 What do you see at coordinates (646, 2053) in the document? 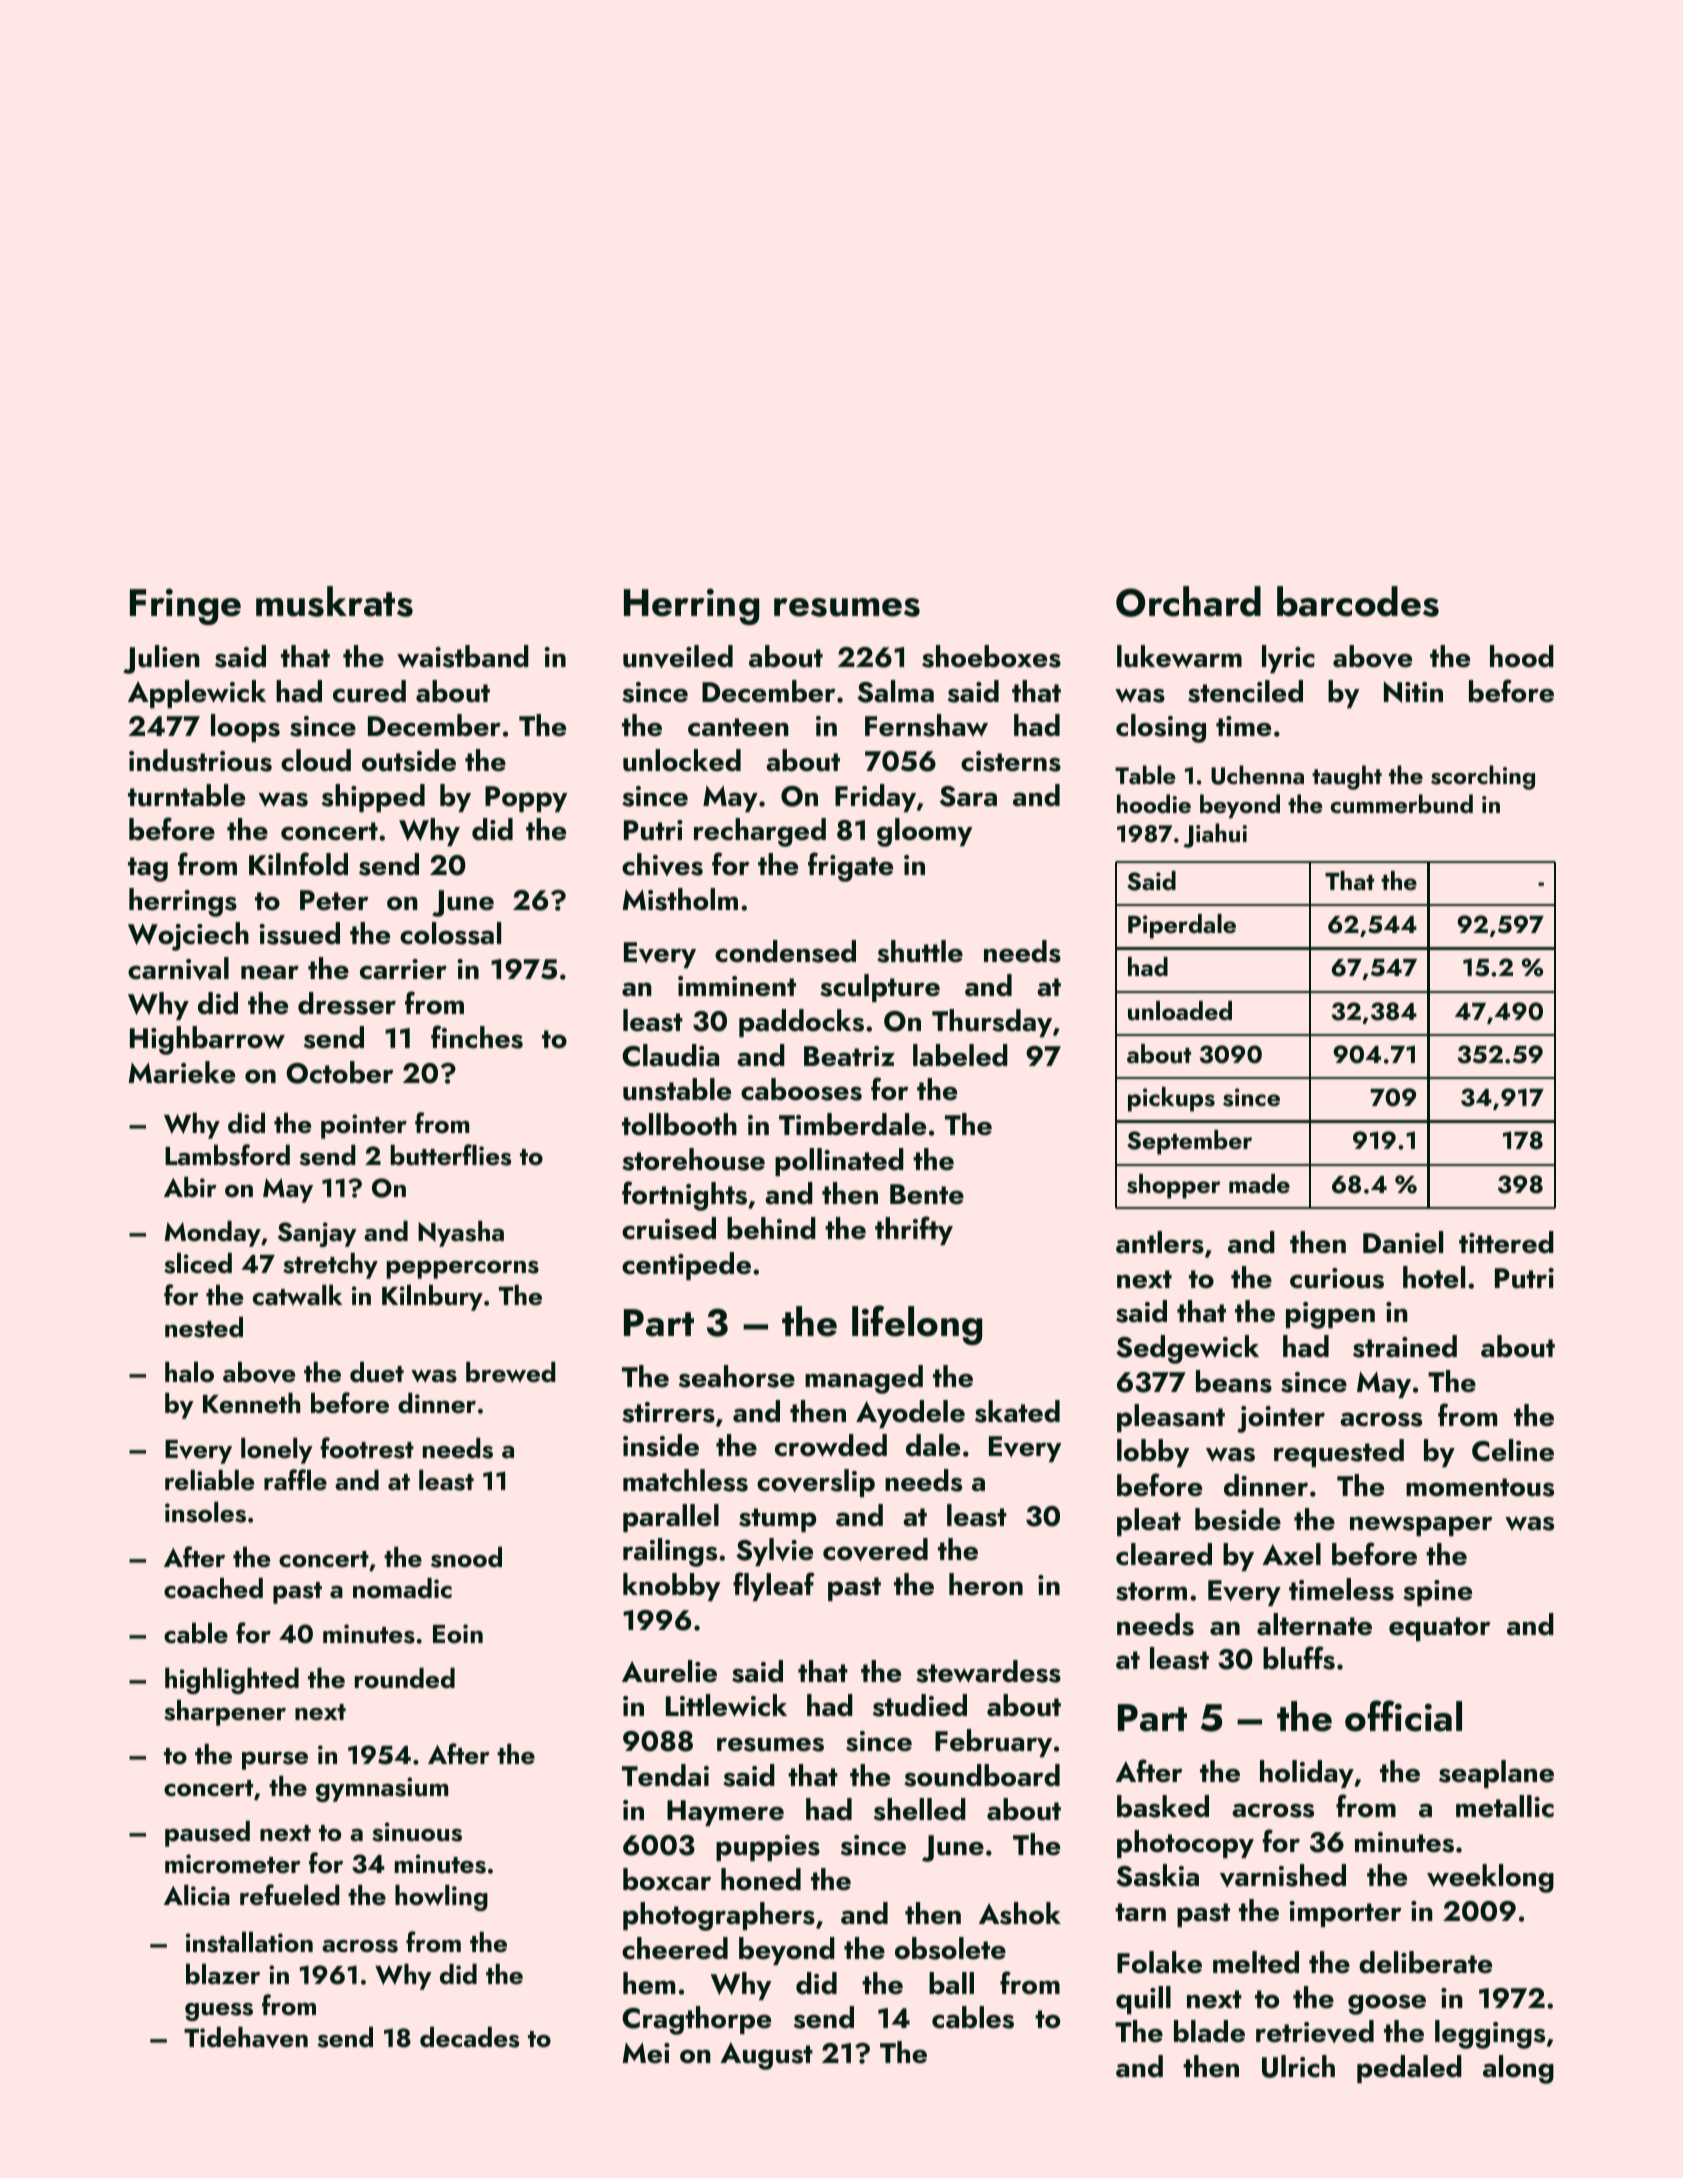
I see `Mei` at bounding box center [646, 2053].
